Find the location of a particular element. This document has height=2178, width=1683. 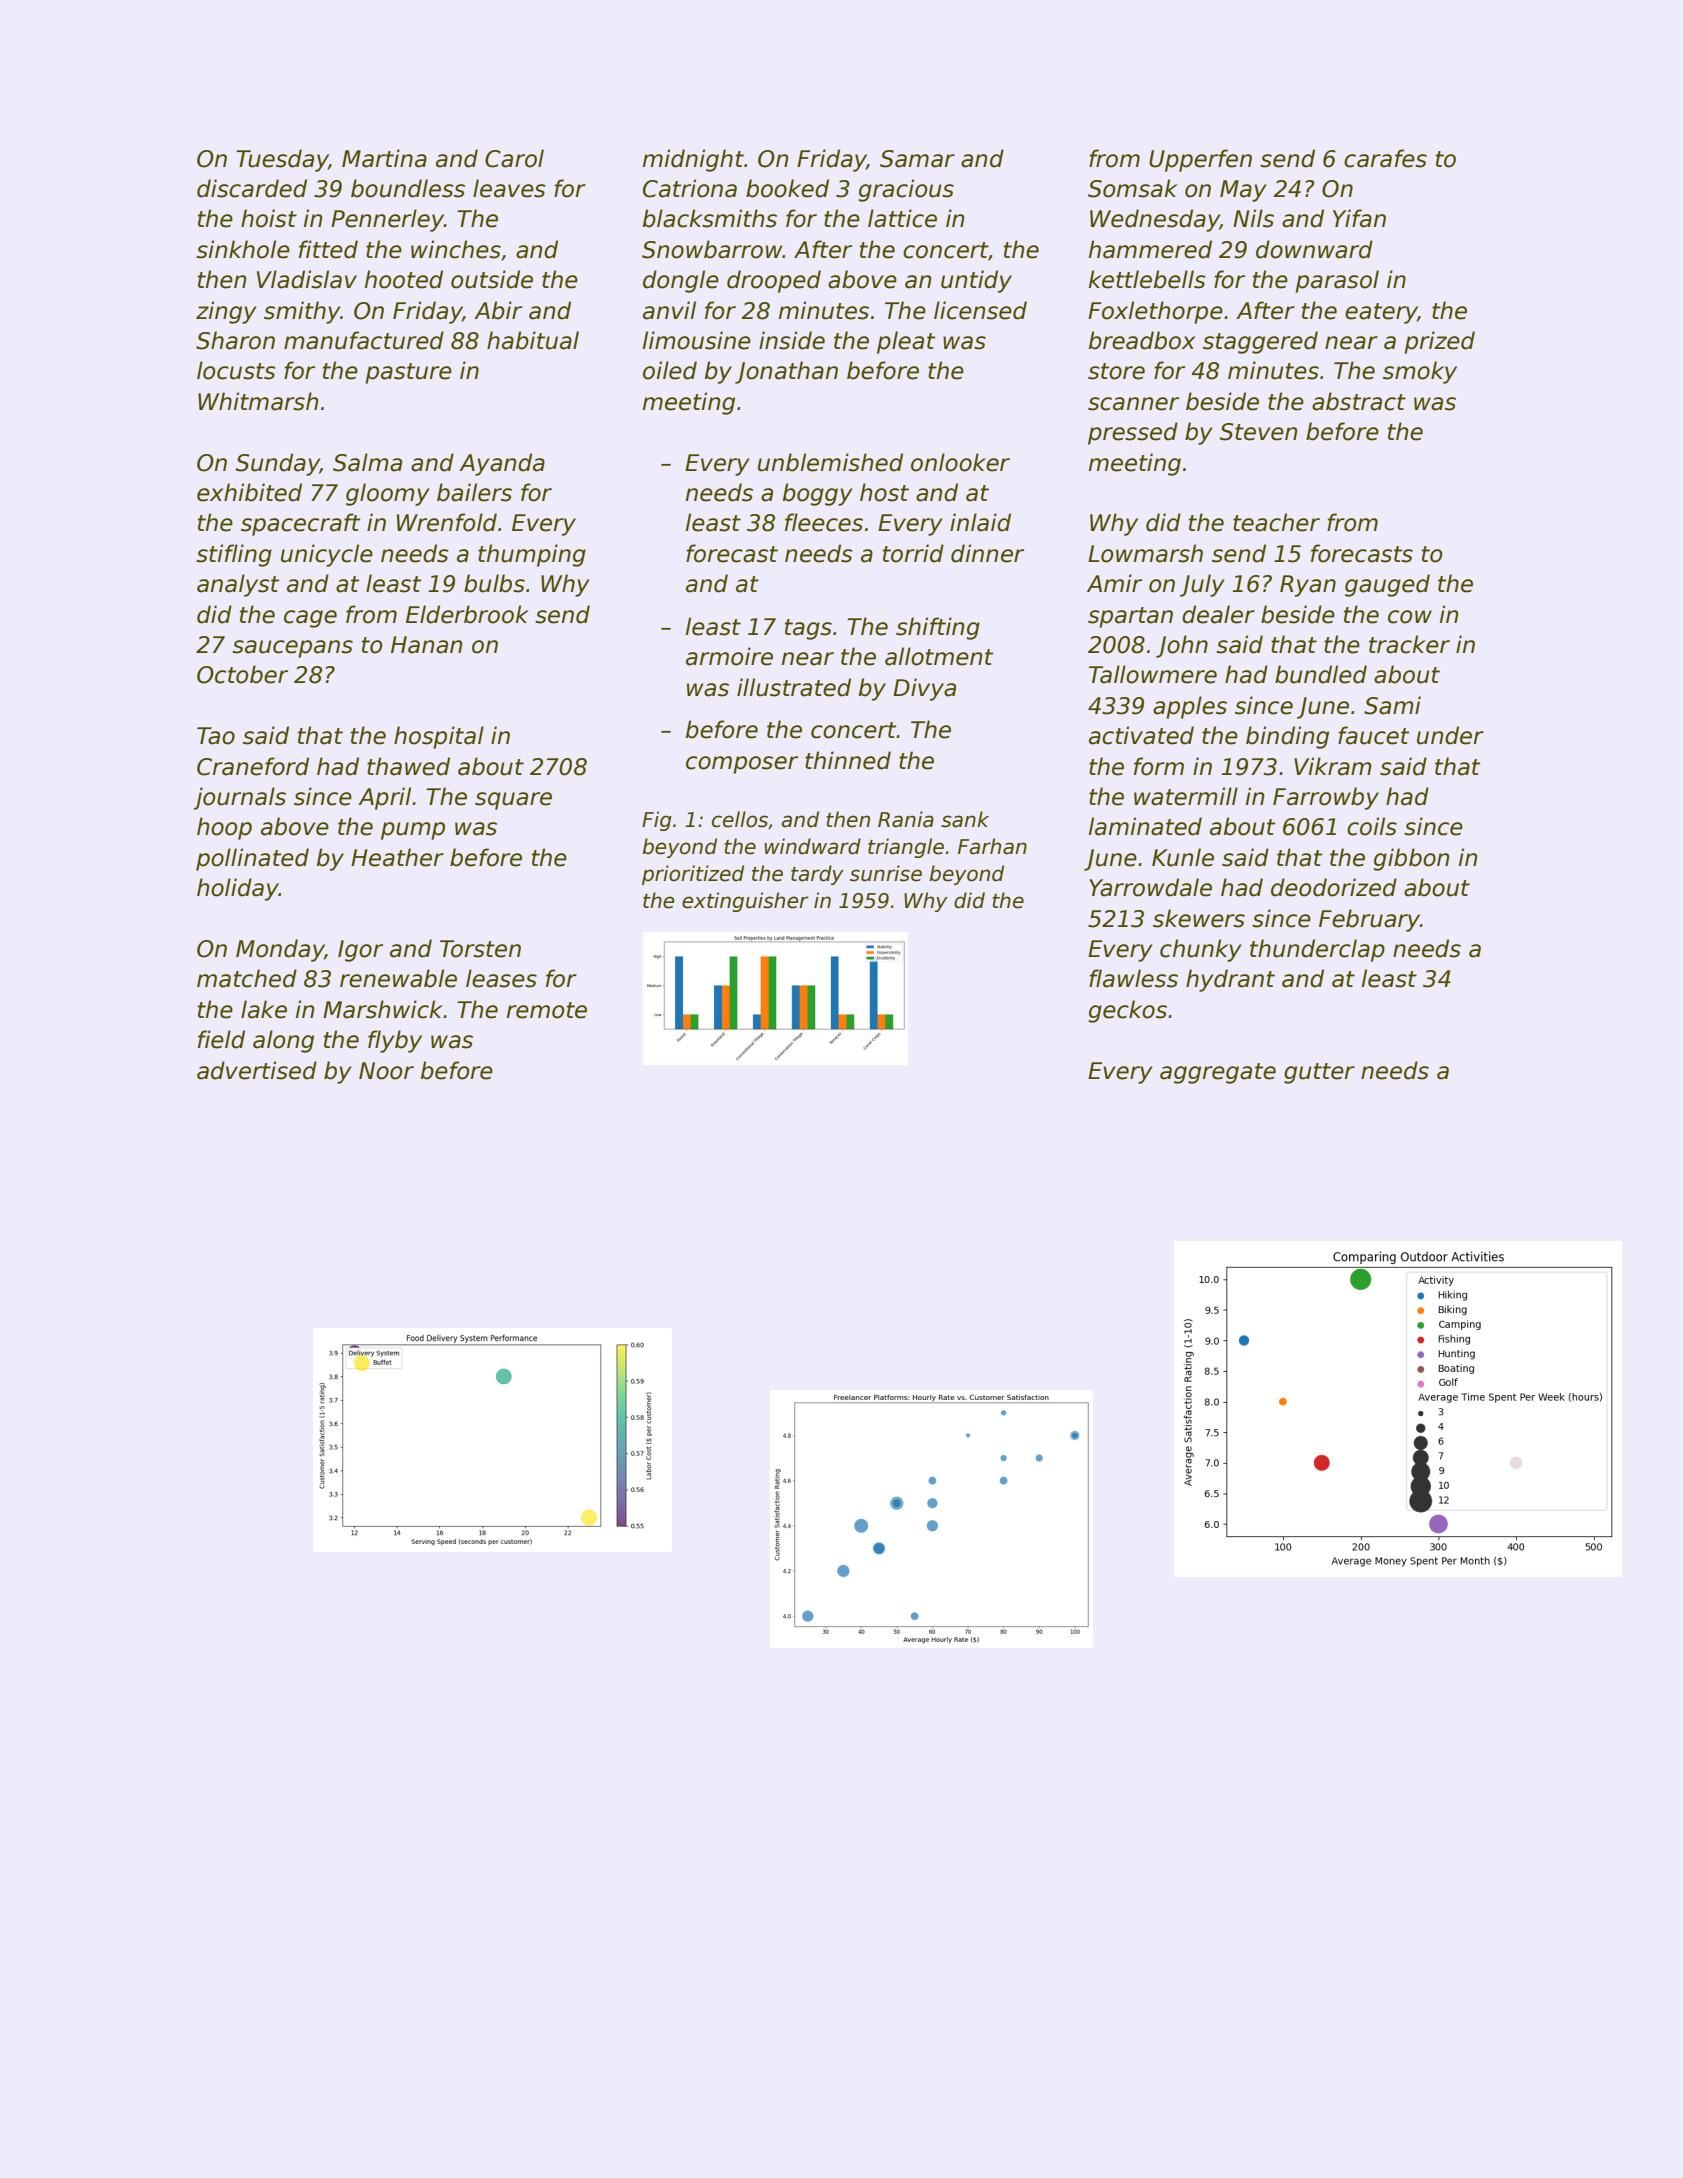

Hanan is located at coordinates (427, 645).
